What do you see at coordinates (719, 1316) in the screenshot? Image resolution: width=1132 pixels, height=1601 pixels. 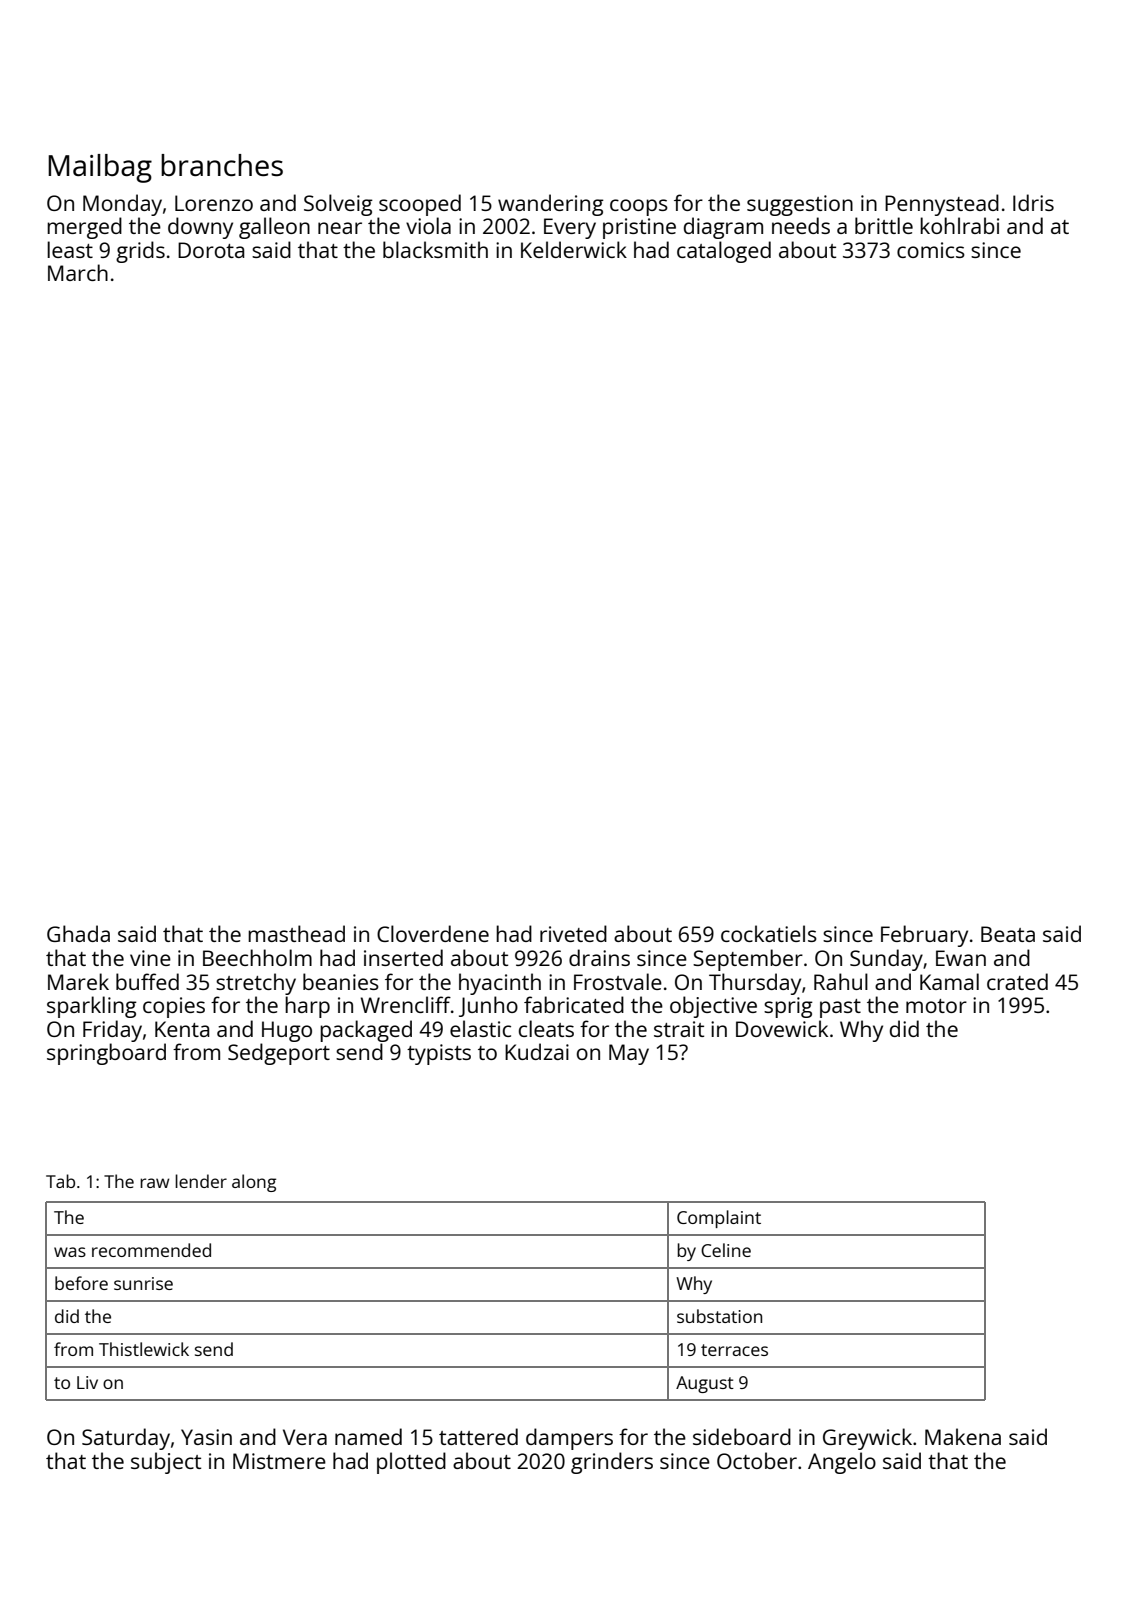 I see `substation` at bounding box center [719, 1316].
